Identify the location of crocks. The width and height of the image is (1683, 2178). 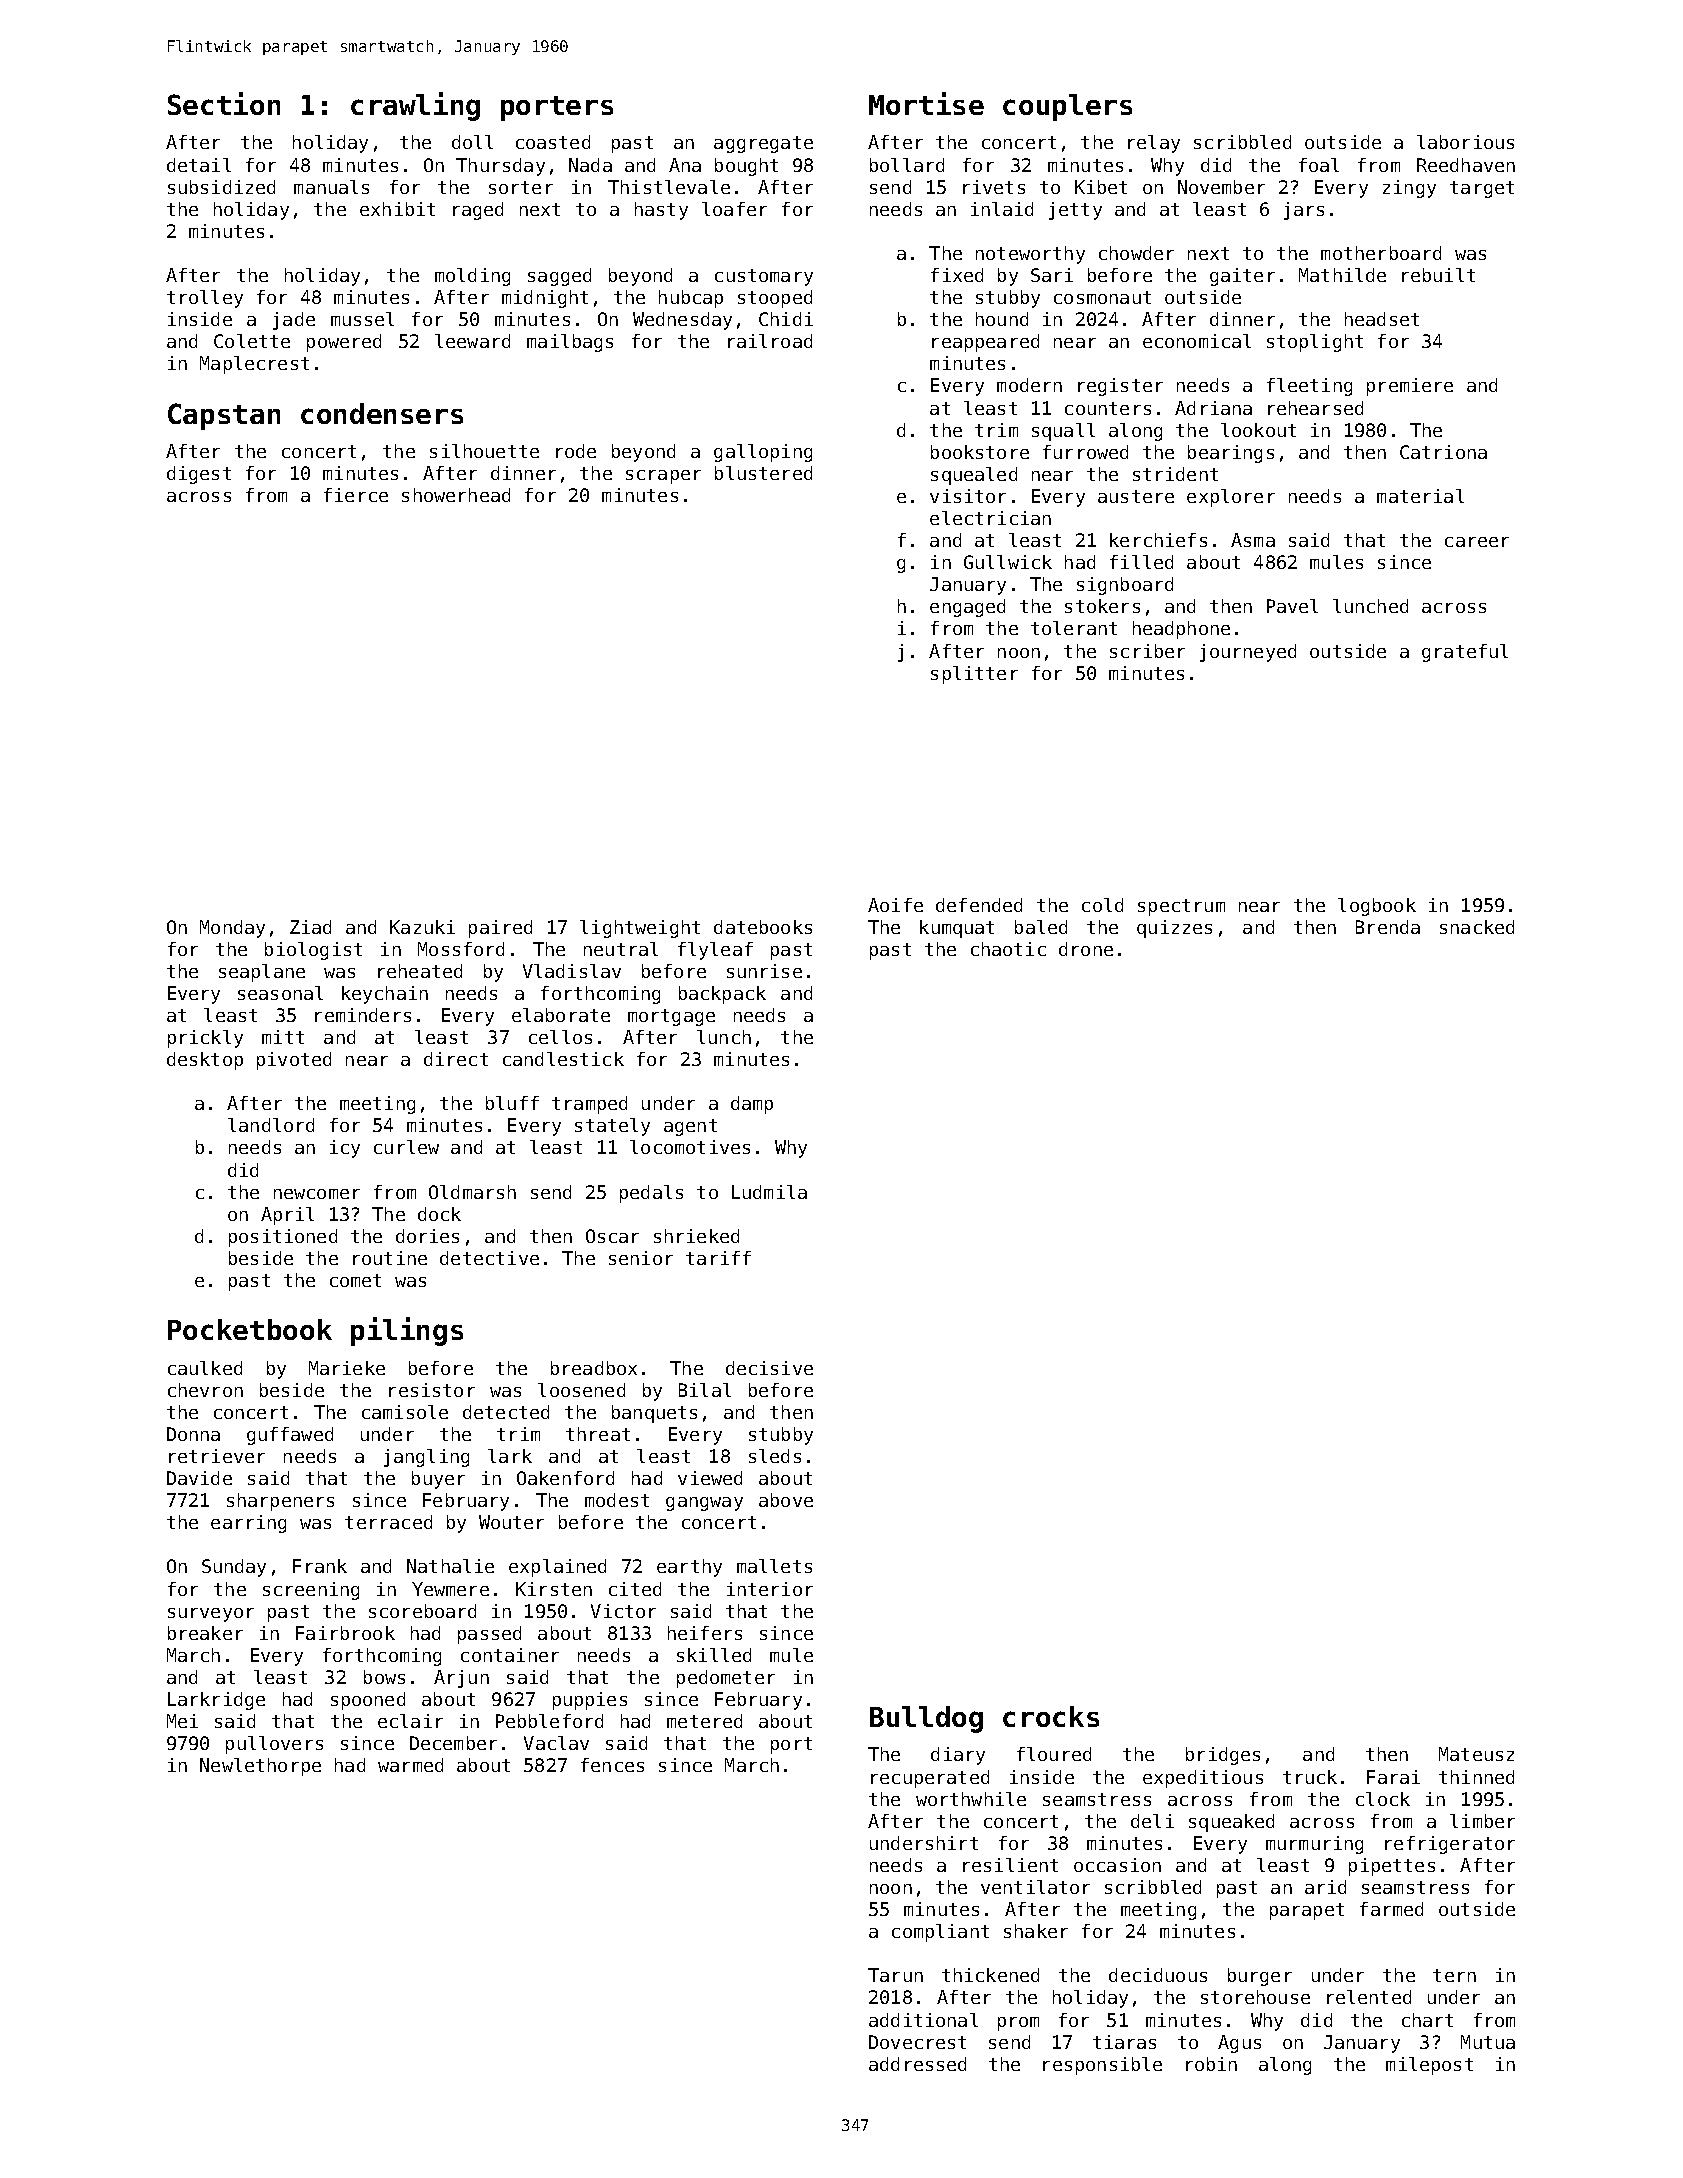
(1051, 1716).
